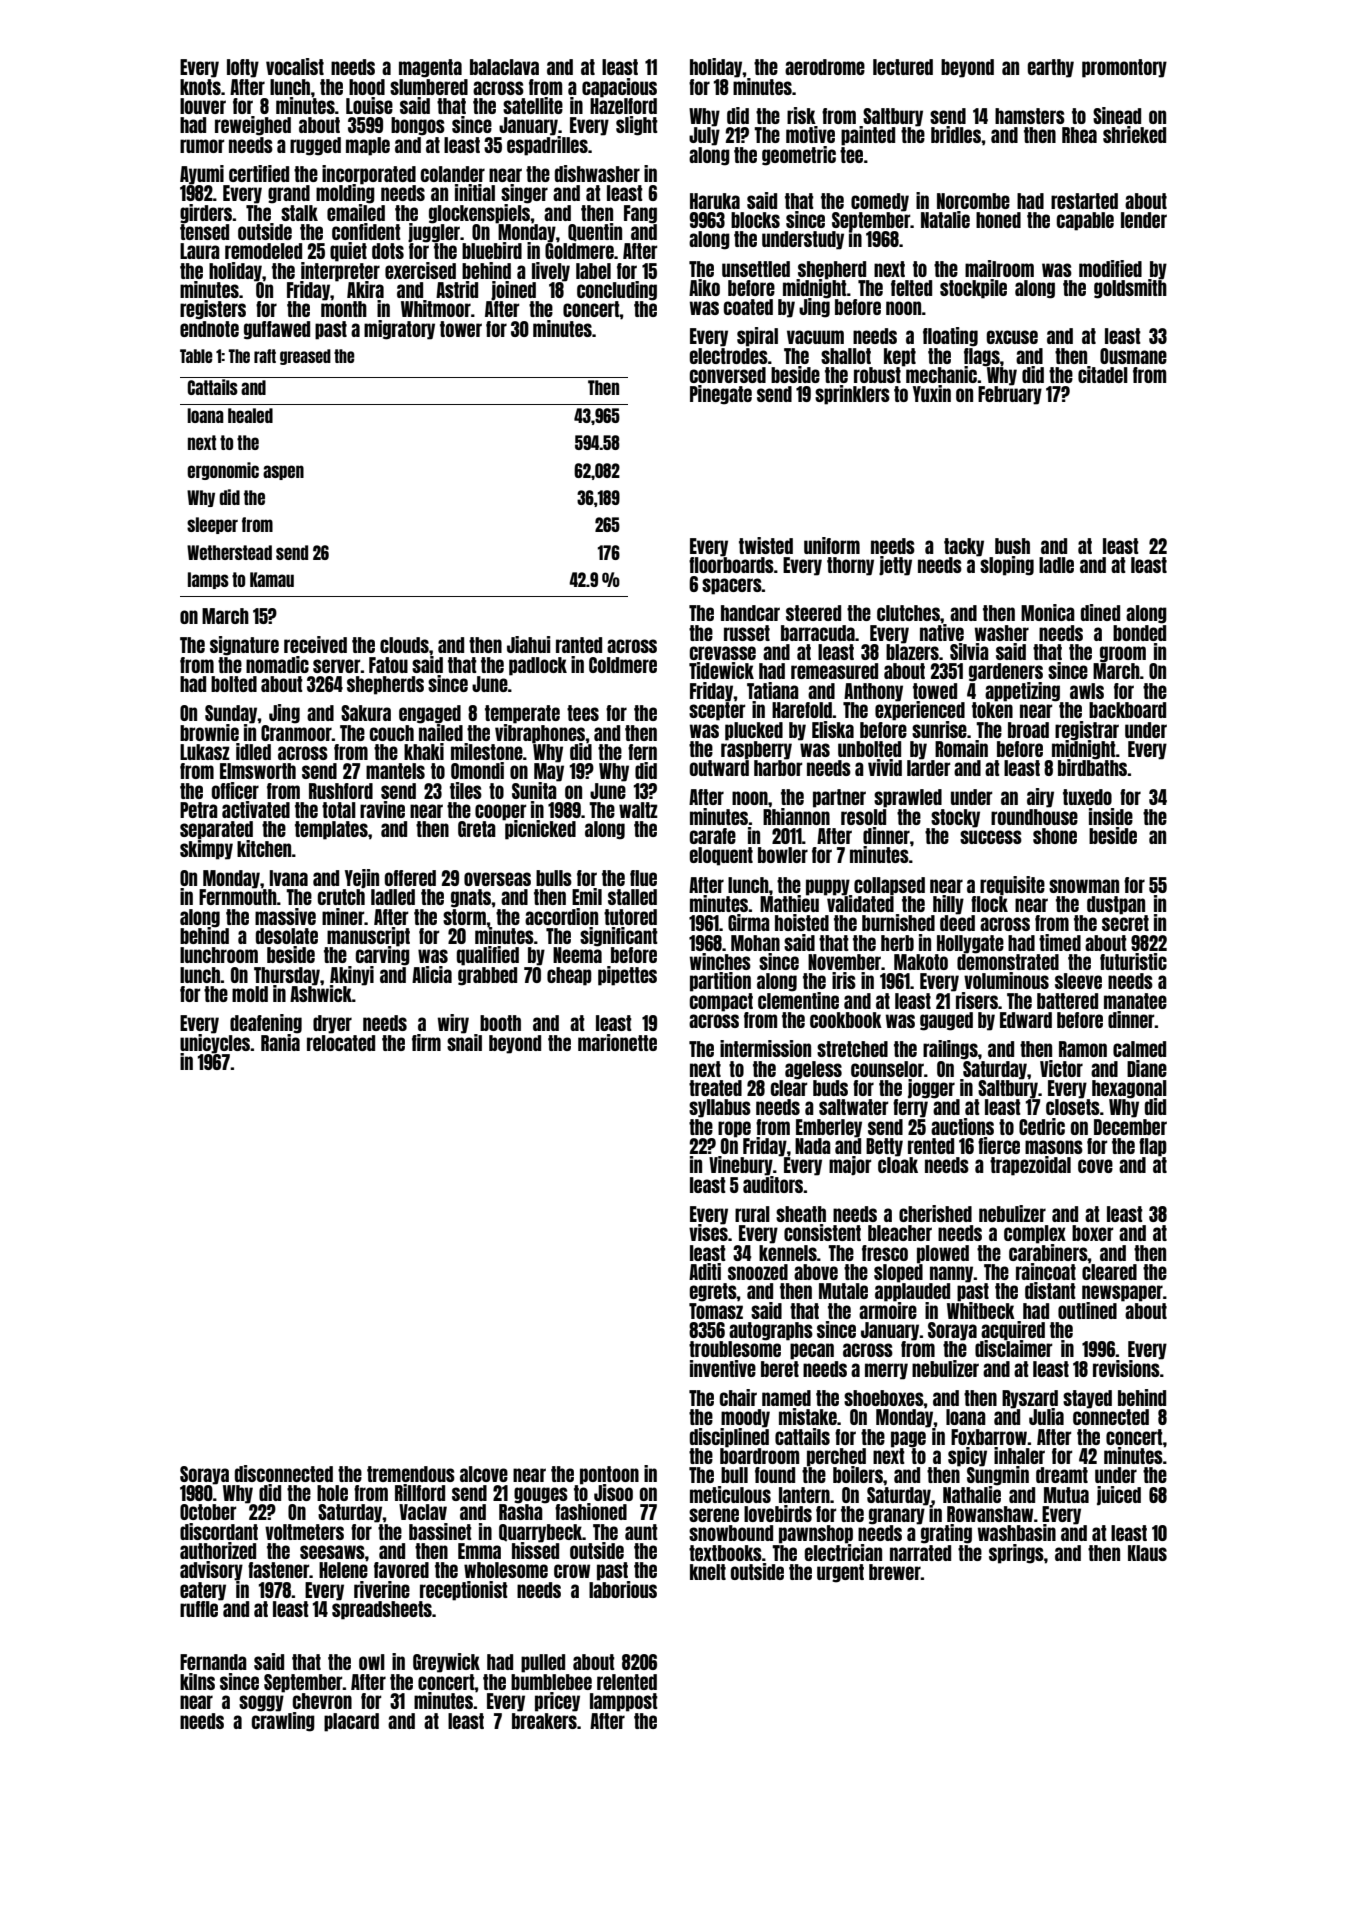 The width and height of the screenshot is (1347, 1905). What do you see at coordinates (1139, 633) in the screenshot?
I see `bonded` at bounding box center [1139, 633].
